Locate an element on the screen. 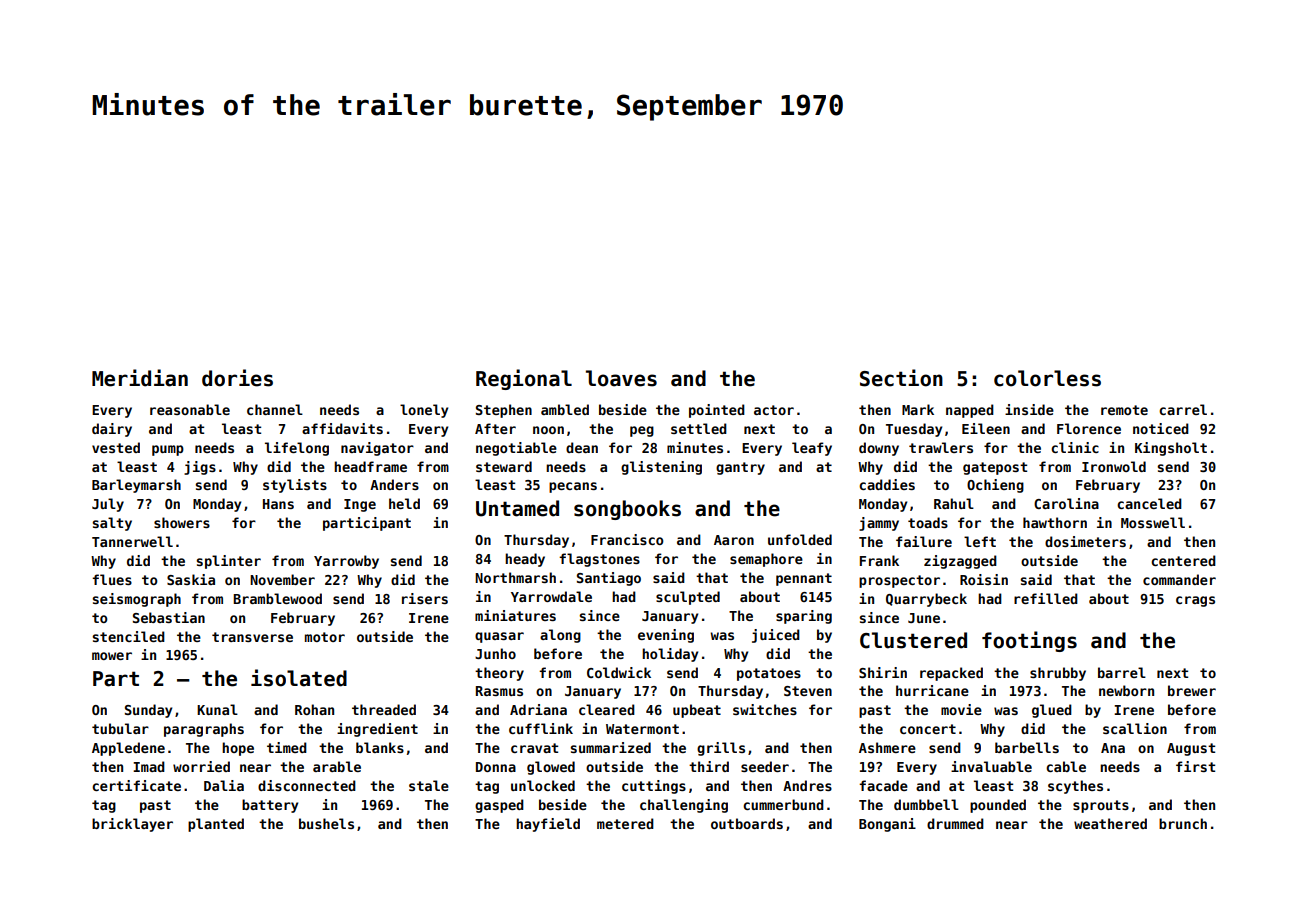  Section is located at coordinates (901, 378).
